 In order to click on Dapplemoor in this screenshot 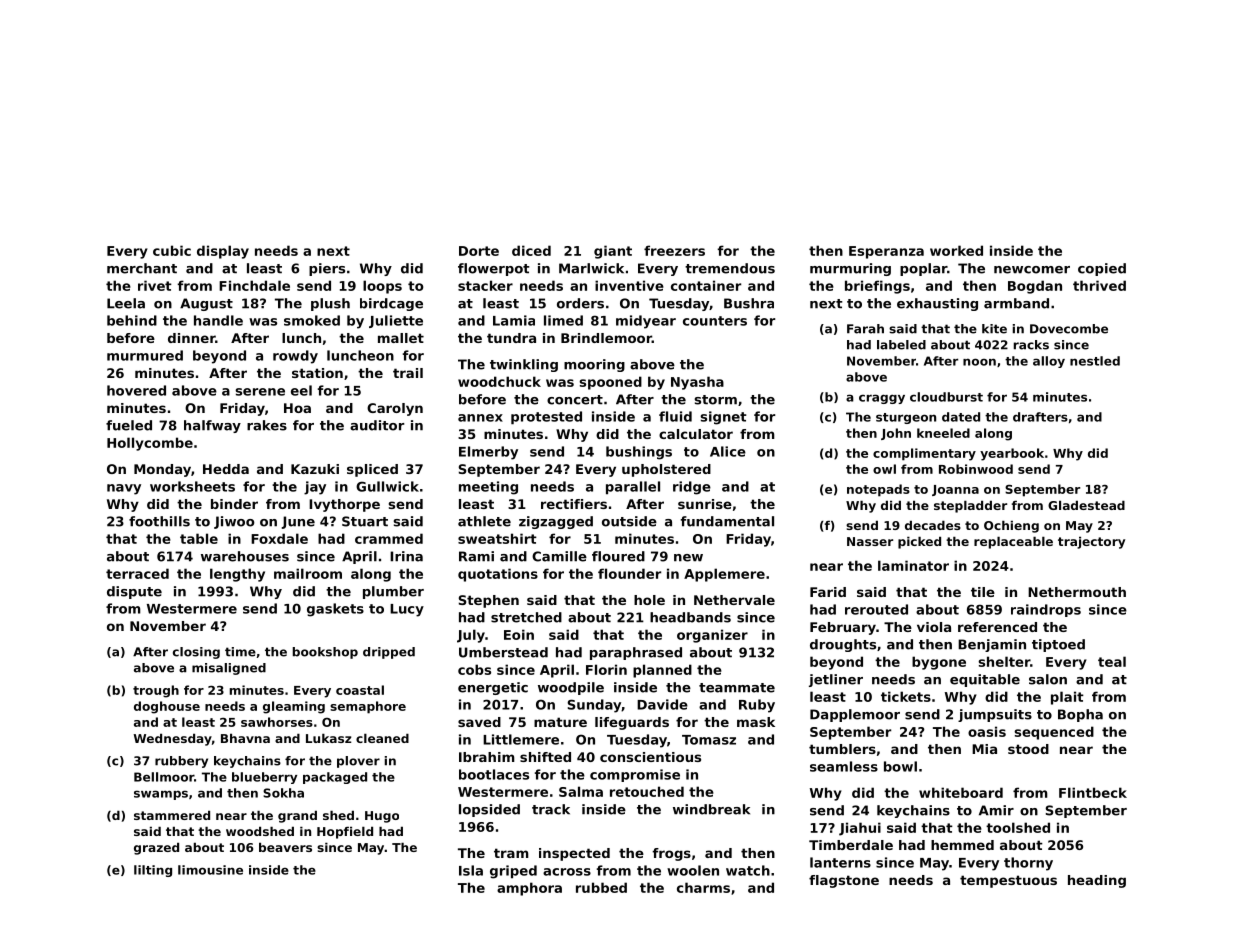, I will do `click(855, 715)`.
